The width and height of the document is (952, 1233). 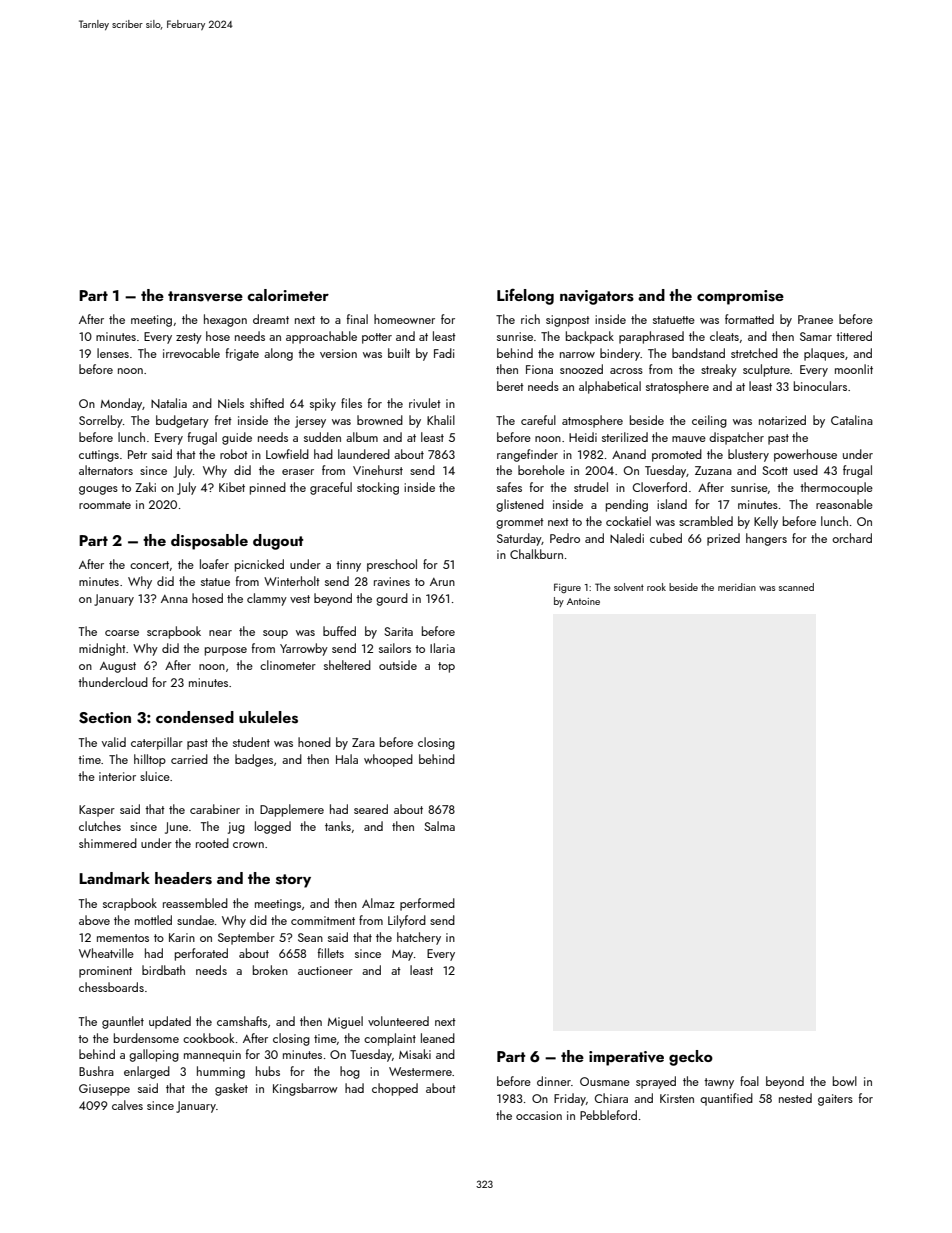 What do you see at coordinates (796, 587) in the document?
I see `scanned` at bounding box center [796, 587].
